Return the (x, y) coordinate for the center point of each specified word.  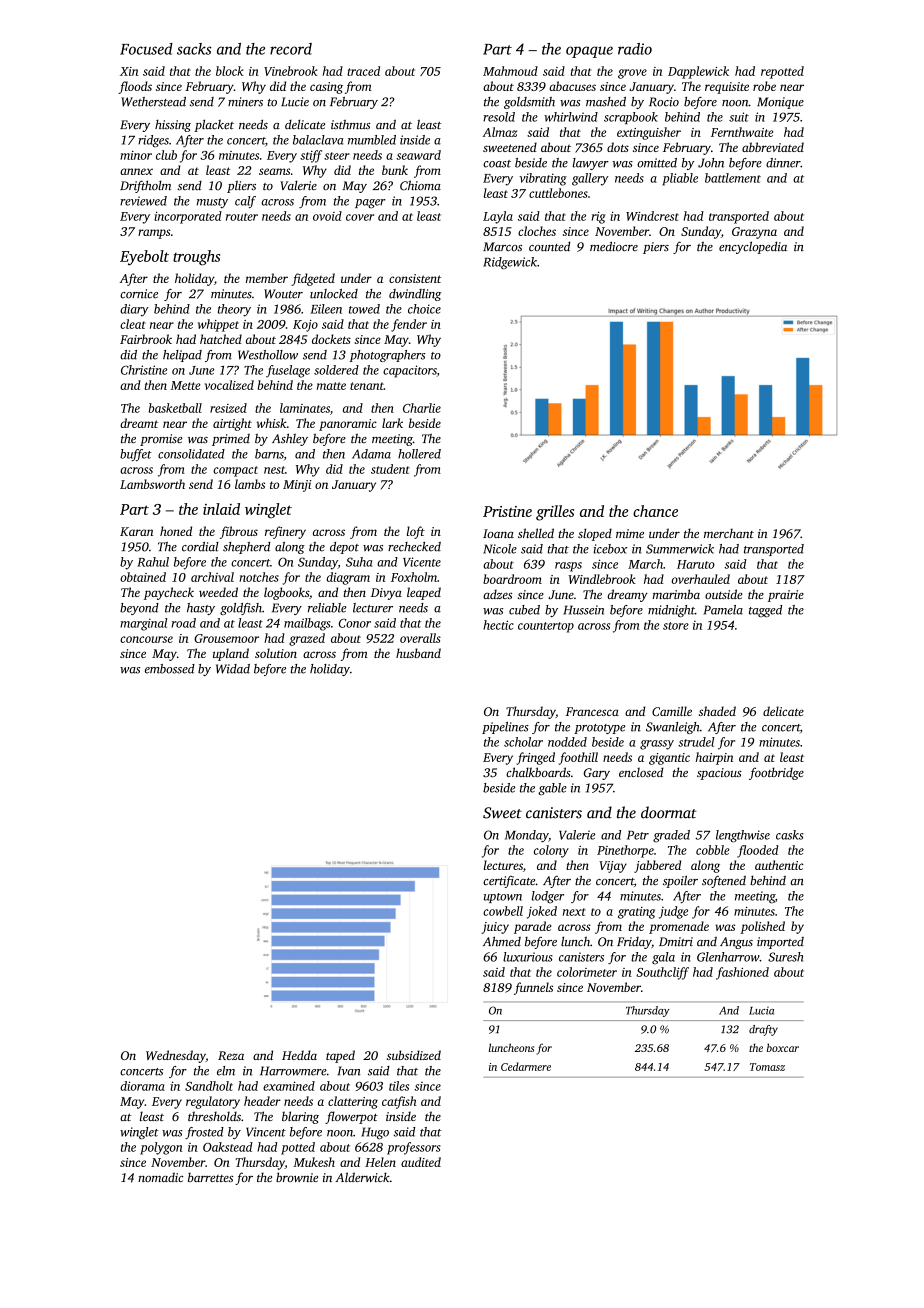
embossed (170, 669)
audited (421, 1162)
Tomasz (767, 1067)
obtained (143, 577)
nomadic (161, 1177)
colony (551, 851)
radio (635, 49)
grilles (555, 513)
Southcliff (662, 973)
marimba (676, 594)
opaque (589, 52)
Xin (129, 71)
